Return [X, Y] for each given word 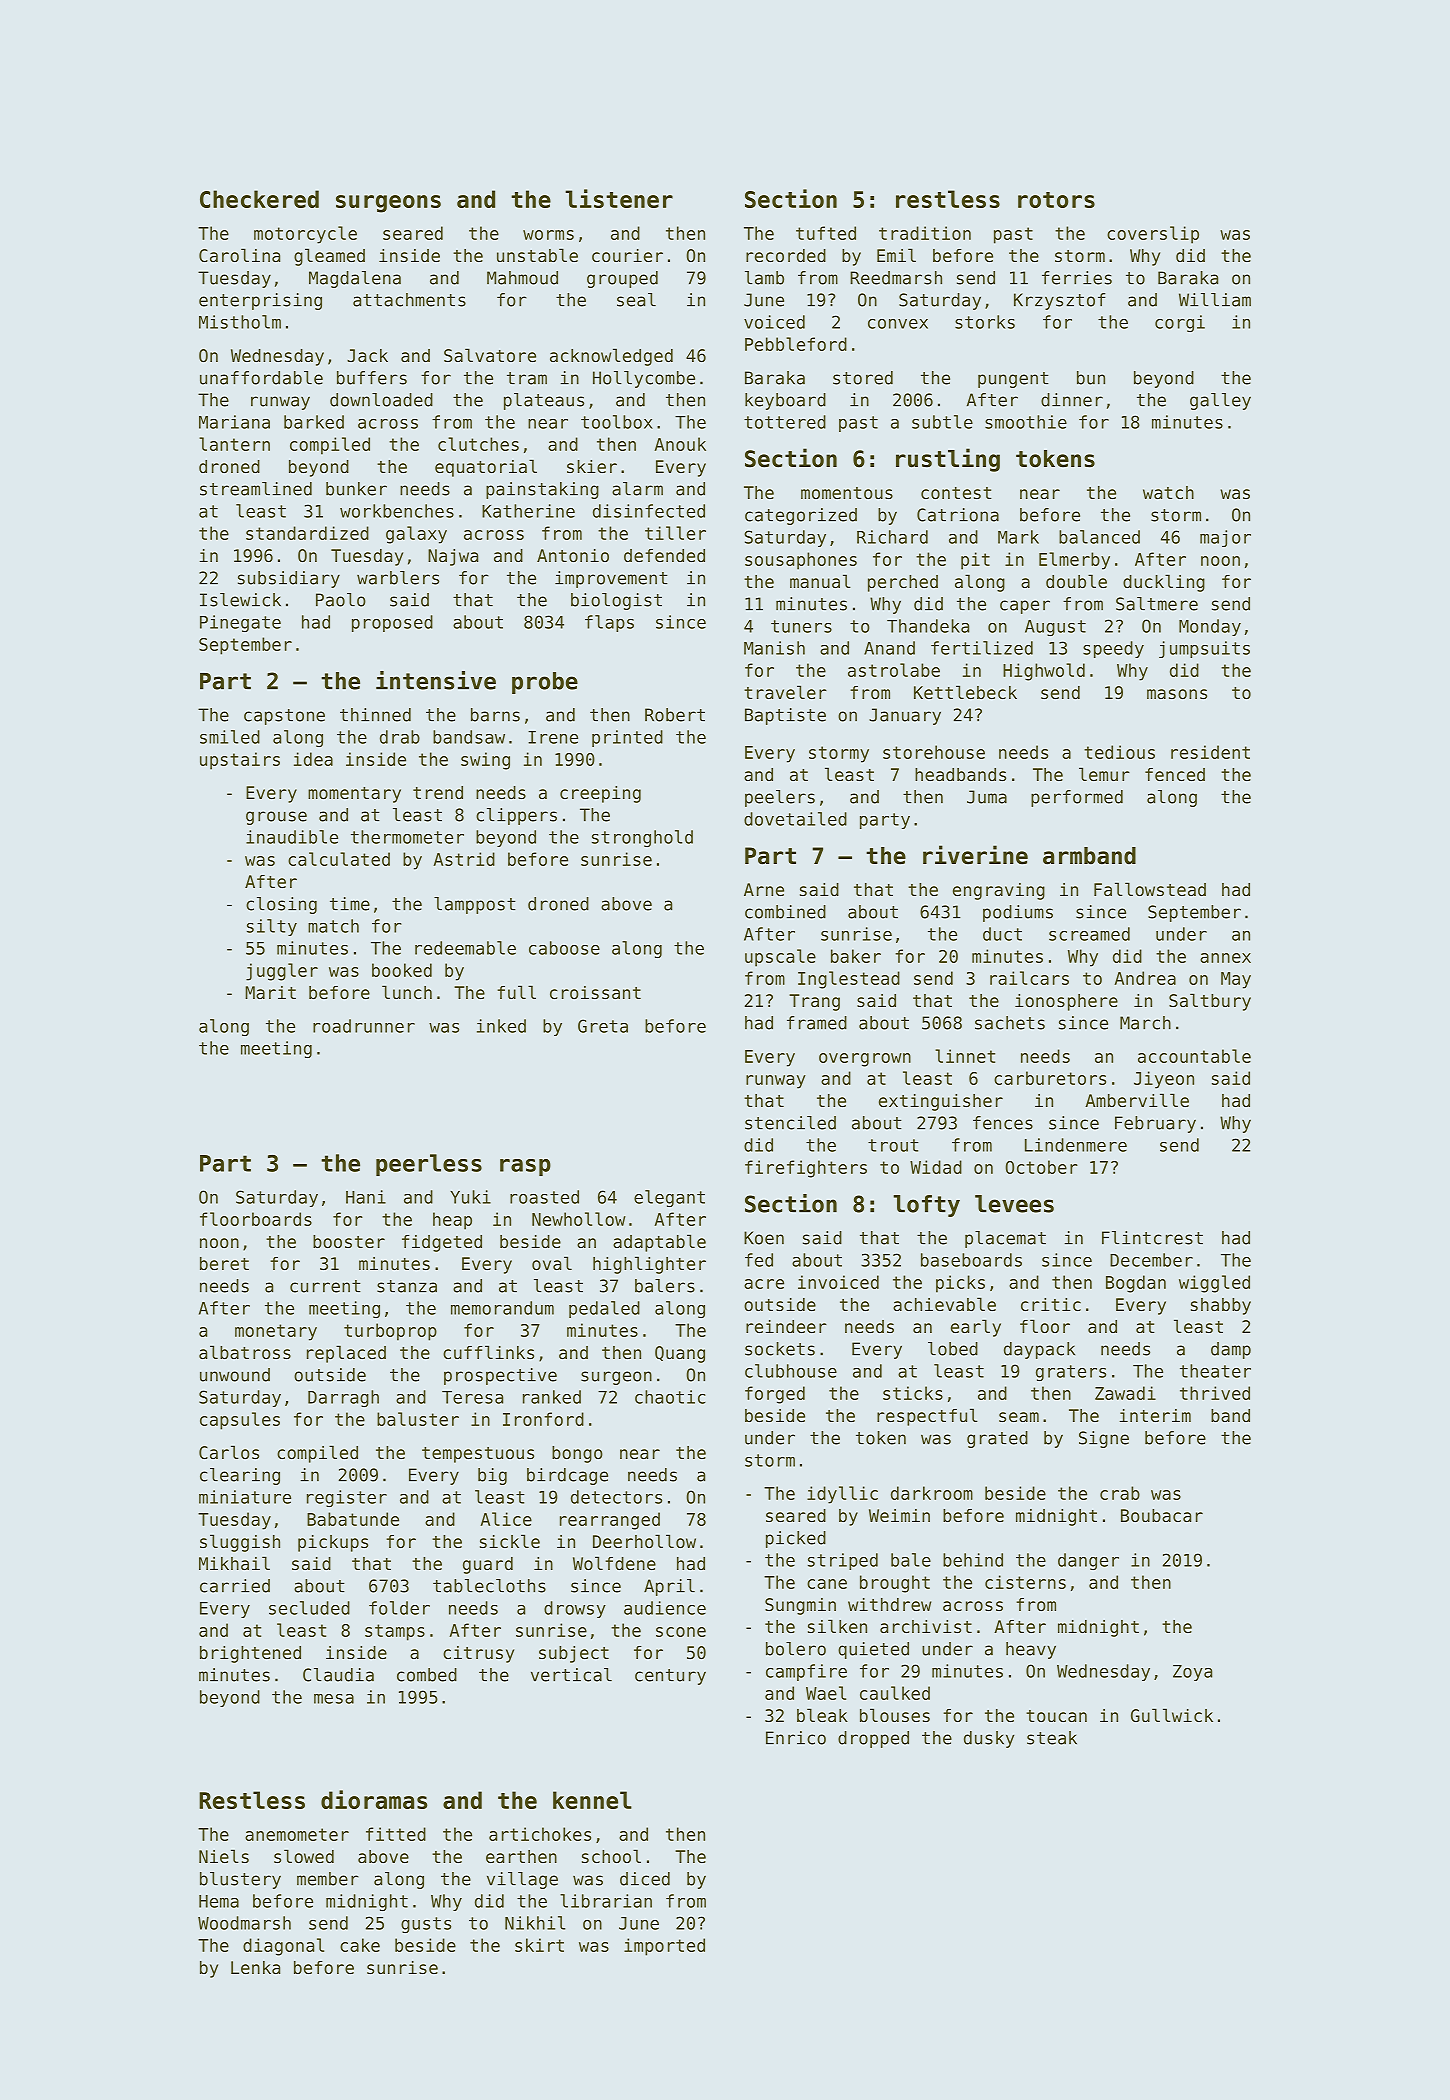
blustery [240, 1880]
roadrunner [364, 1026]
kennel [592, 1800]
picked [796, 1539]
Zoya [1192, 1673]
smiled [230, 737]
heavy [1031, 1650]
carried [235, 1586]
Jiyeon [1164, 1080]
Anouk [680, 444]
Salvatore [490, 355]
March [1145, 1023]
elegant [669, 1198]
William [1215, 300]
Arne [764, 889]
